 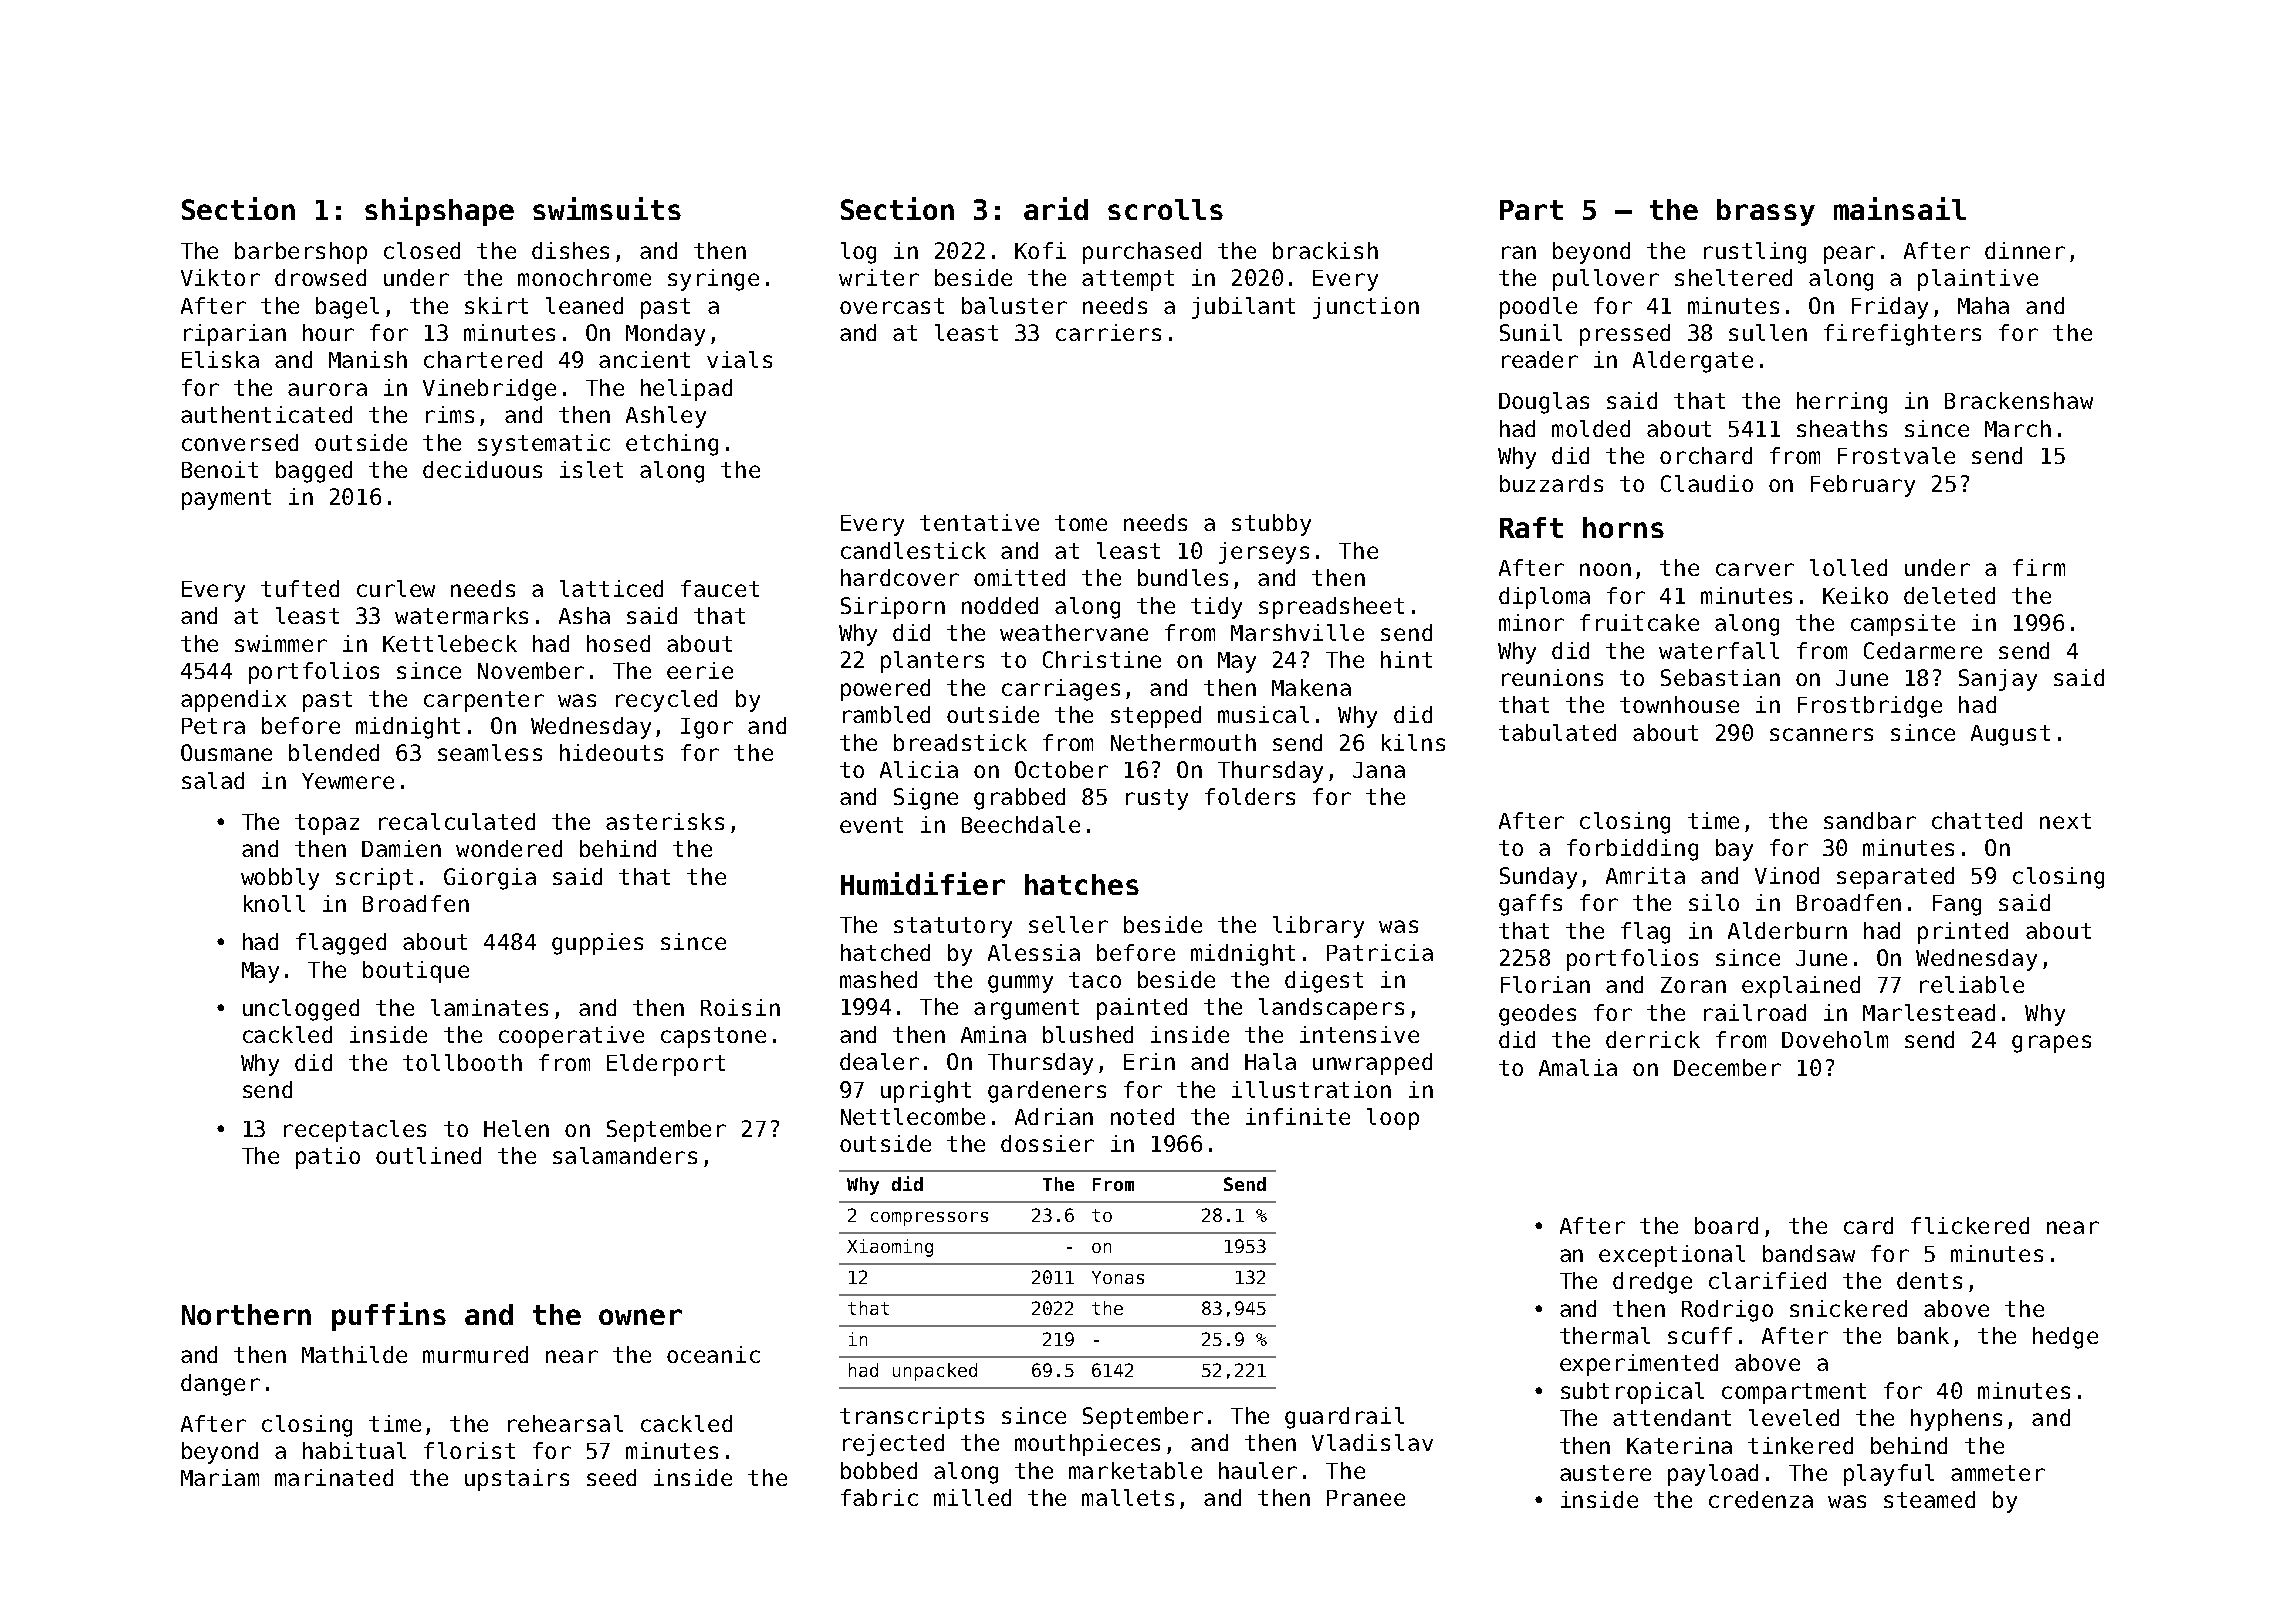 What do you see at coordinates (665, 335) in the document?
I see `Monday` at bounding box center [665, 335].
